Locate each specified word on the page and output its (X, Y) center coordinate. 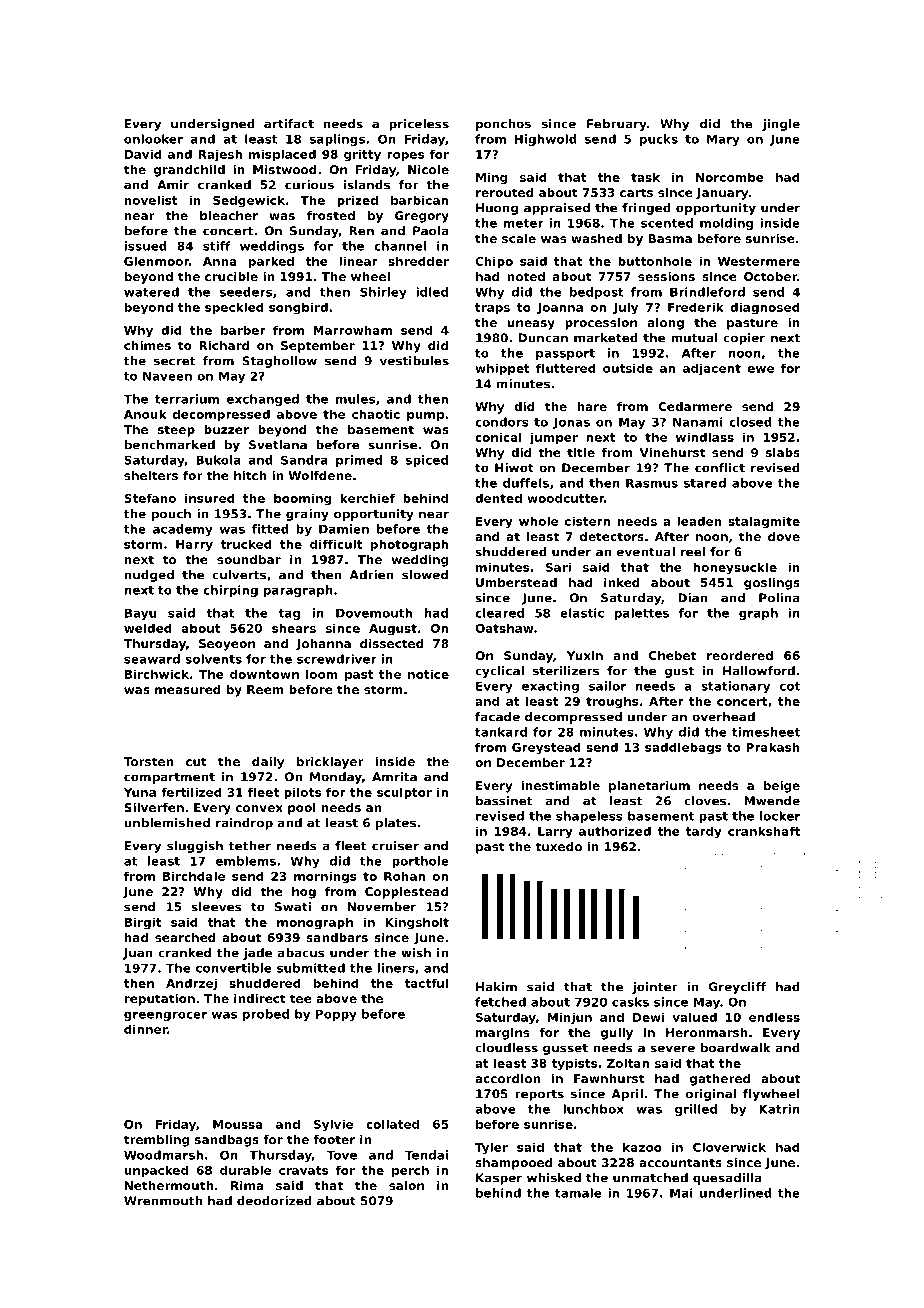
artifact (289, 124)
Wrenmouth (163, 1201)
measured (188, 689)
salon (406, 1185)
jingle (781, 125)
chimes (147, 345)
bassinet (504, 801)
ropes (405, 157)
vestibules (414, 361)
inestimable (561, 785)
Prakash (773, 747)
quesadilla (727, 1179)
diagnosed (765, 308)
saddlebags (683, 748)
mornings (325, 877)
